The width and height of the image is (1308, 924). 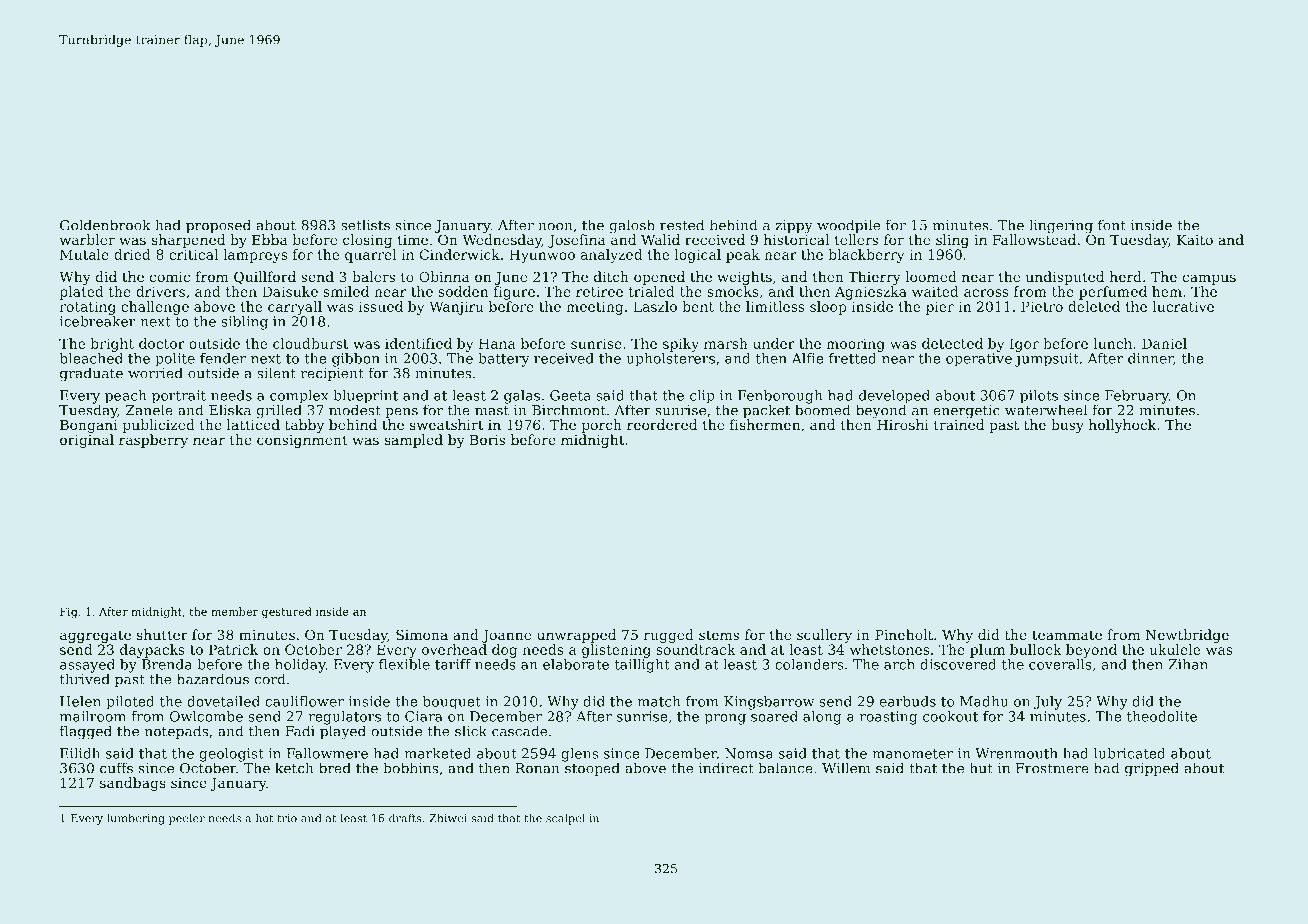 What do you see at coordinates (270, 679) in the image?
I see `cord` at bounding box center [270, 679].
